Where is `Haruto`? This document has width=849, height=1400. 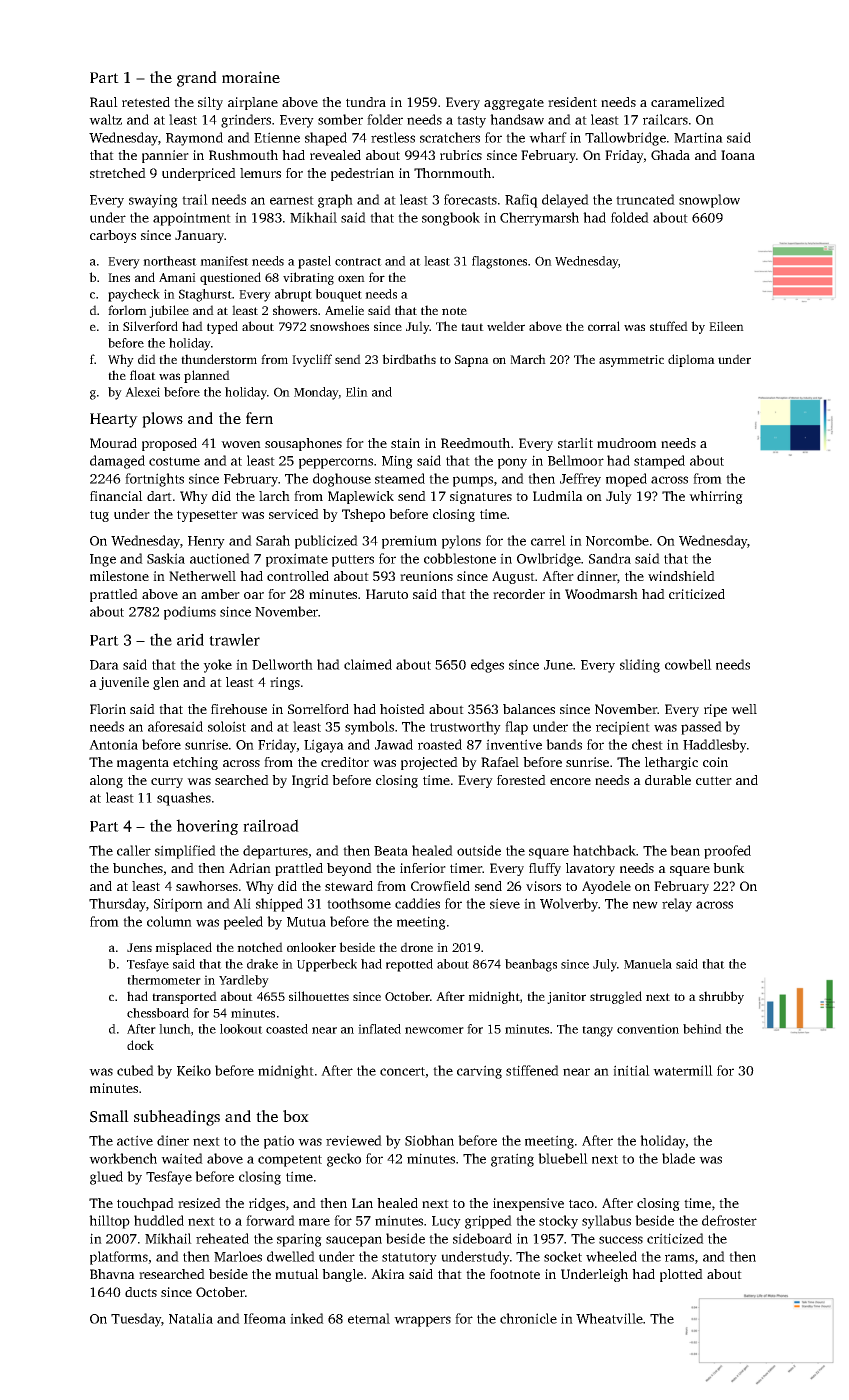 Haruto is located at coordinates (387, 594).
